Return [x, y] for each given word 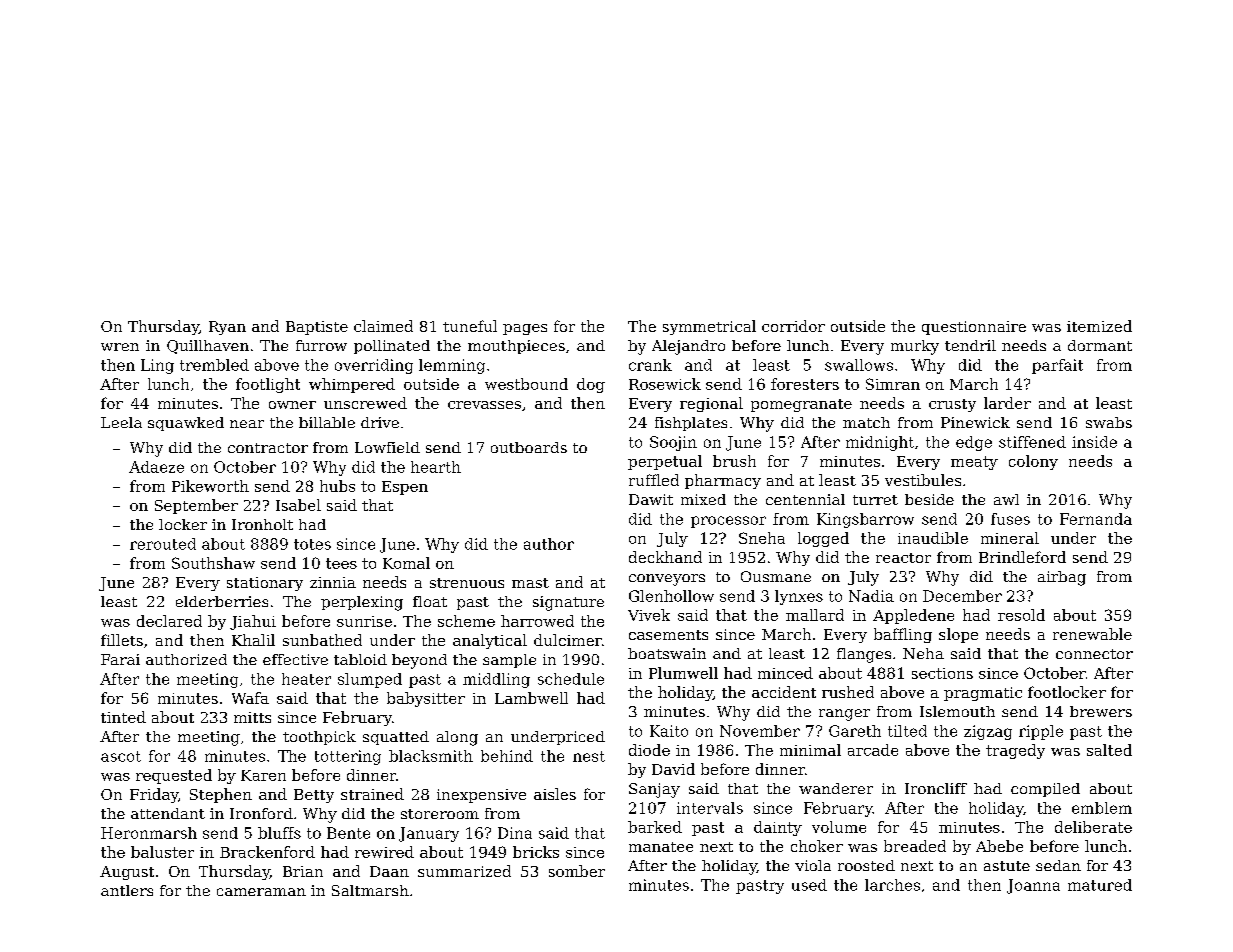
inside [1094, 442]
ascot [121, 756]
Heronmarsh [149, 833]
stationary [265, 584]
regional [711, 404]
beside [929, 499]
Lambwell [531, 698]
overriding [374, 366]
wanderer [836, 788]
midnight [880, 443]
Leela [121, 422]
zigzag [988, 732]
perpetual [665, 462]
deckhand [665, 557]
